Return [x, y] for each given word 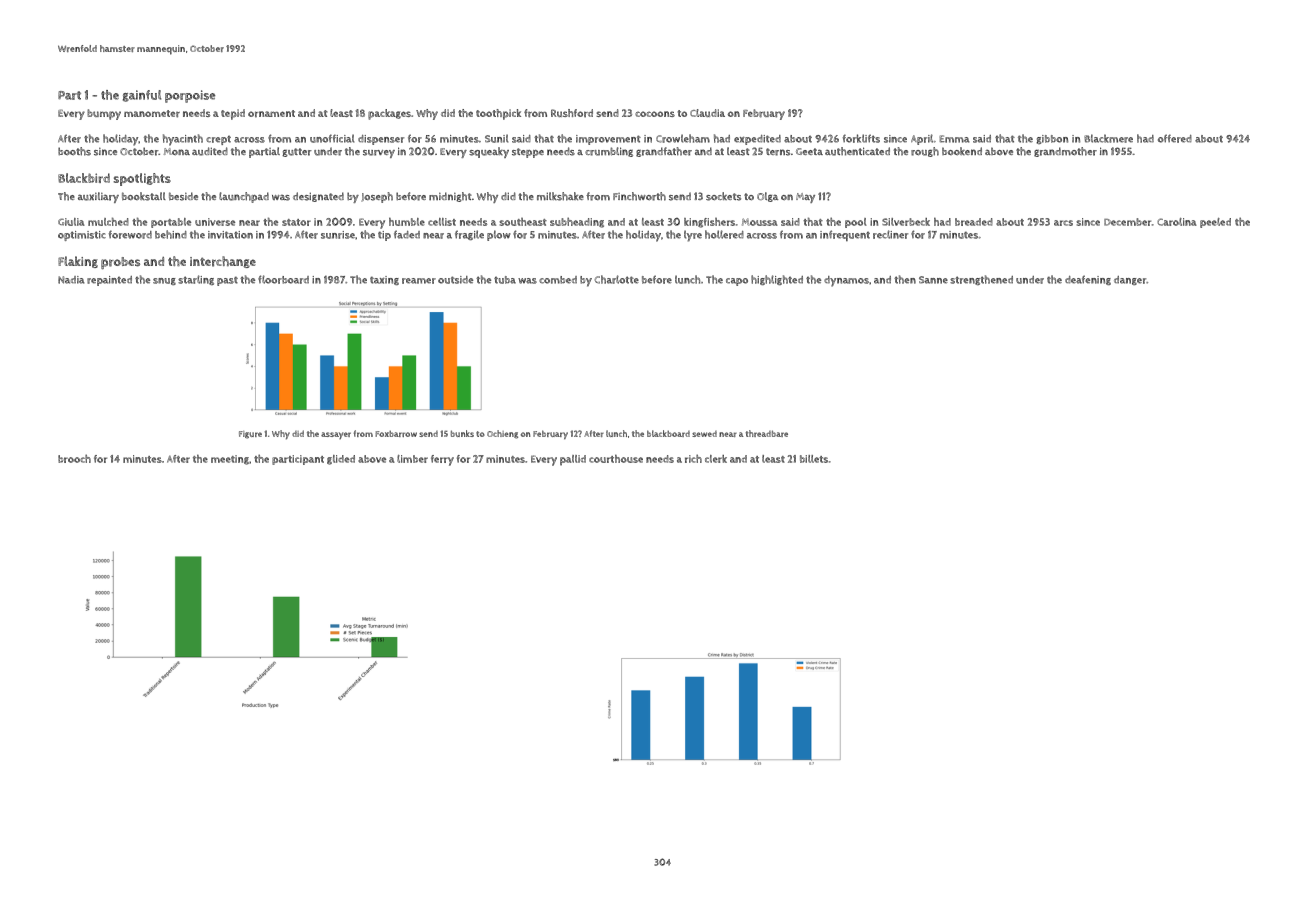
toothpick [498, 114]
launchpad [244, 197]
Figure [250, 435]
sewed [704, 434]
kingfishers [709, 223]
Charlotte [617, 279]
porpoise [190, 96]
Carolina [1177, 222]
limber [412, 459]
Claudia [707, 113]
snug [164, 281]
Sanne [933, 280]
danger [1130, 280]
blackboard [668, 433]
